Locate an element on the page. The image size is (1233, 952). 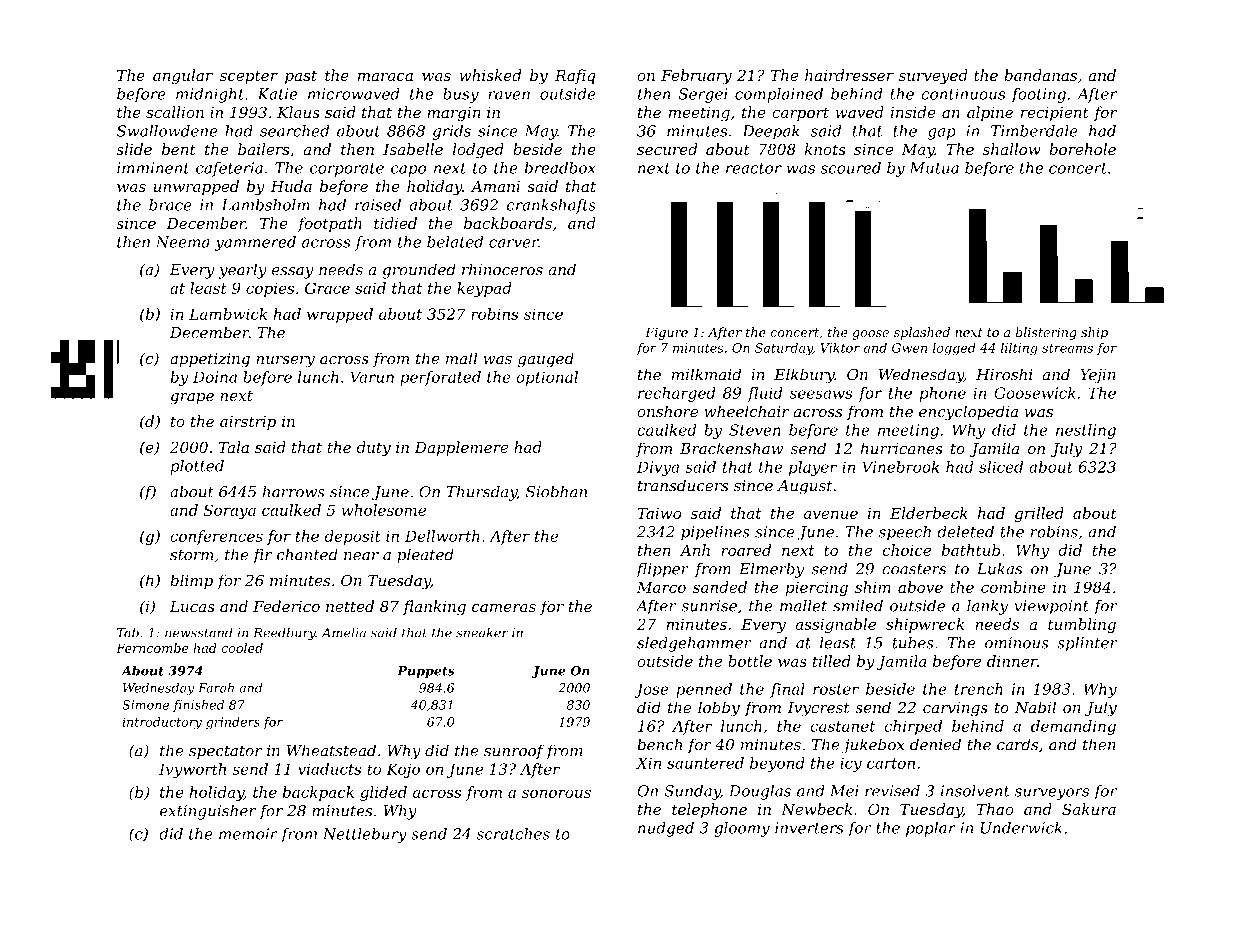
poplar is located at coordinates (931, 829).
